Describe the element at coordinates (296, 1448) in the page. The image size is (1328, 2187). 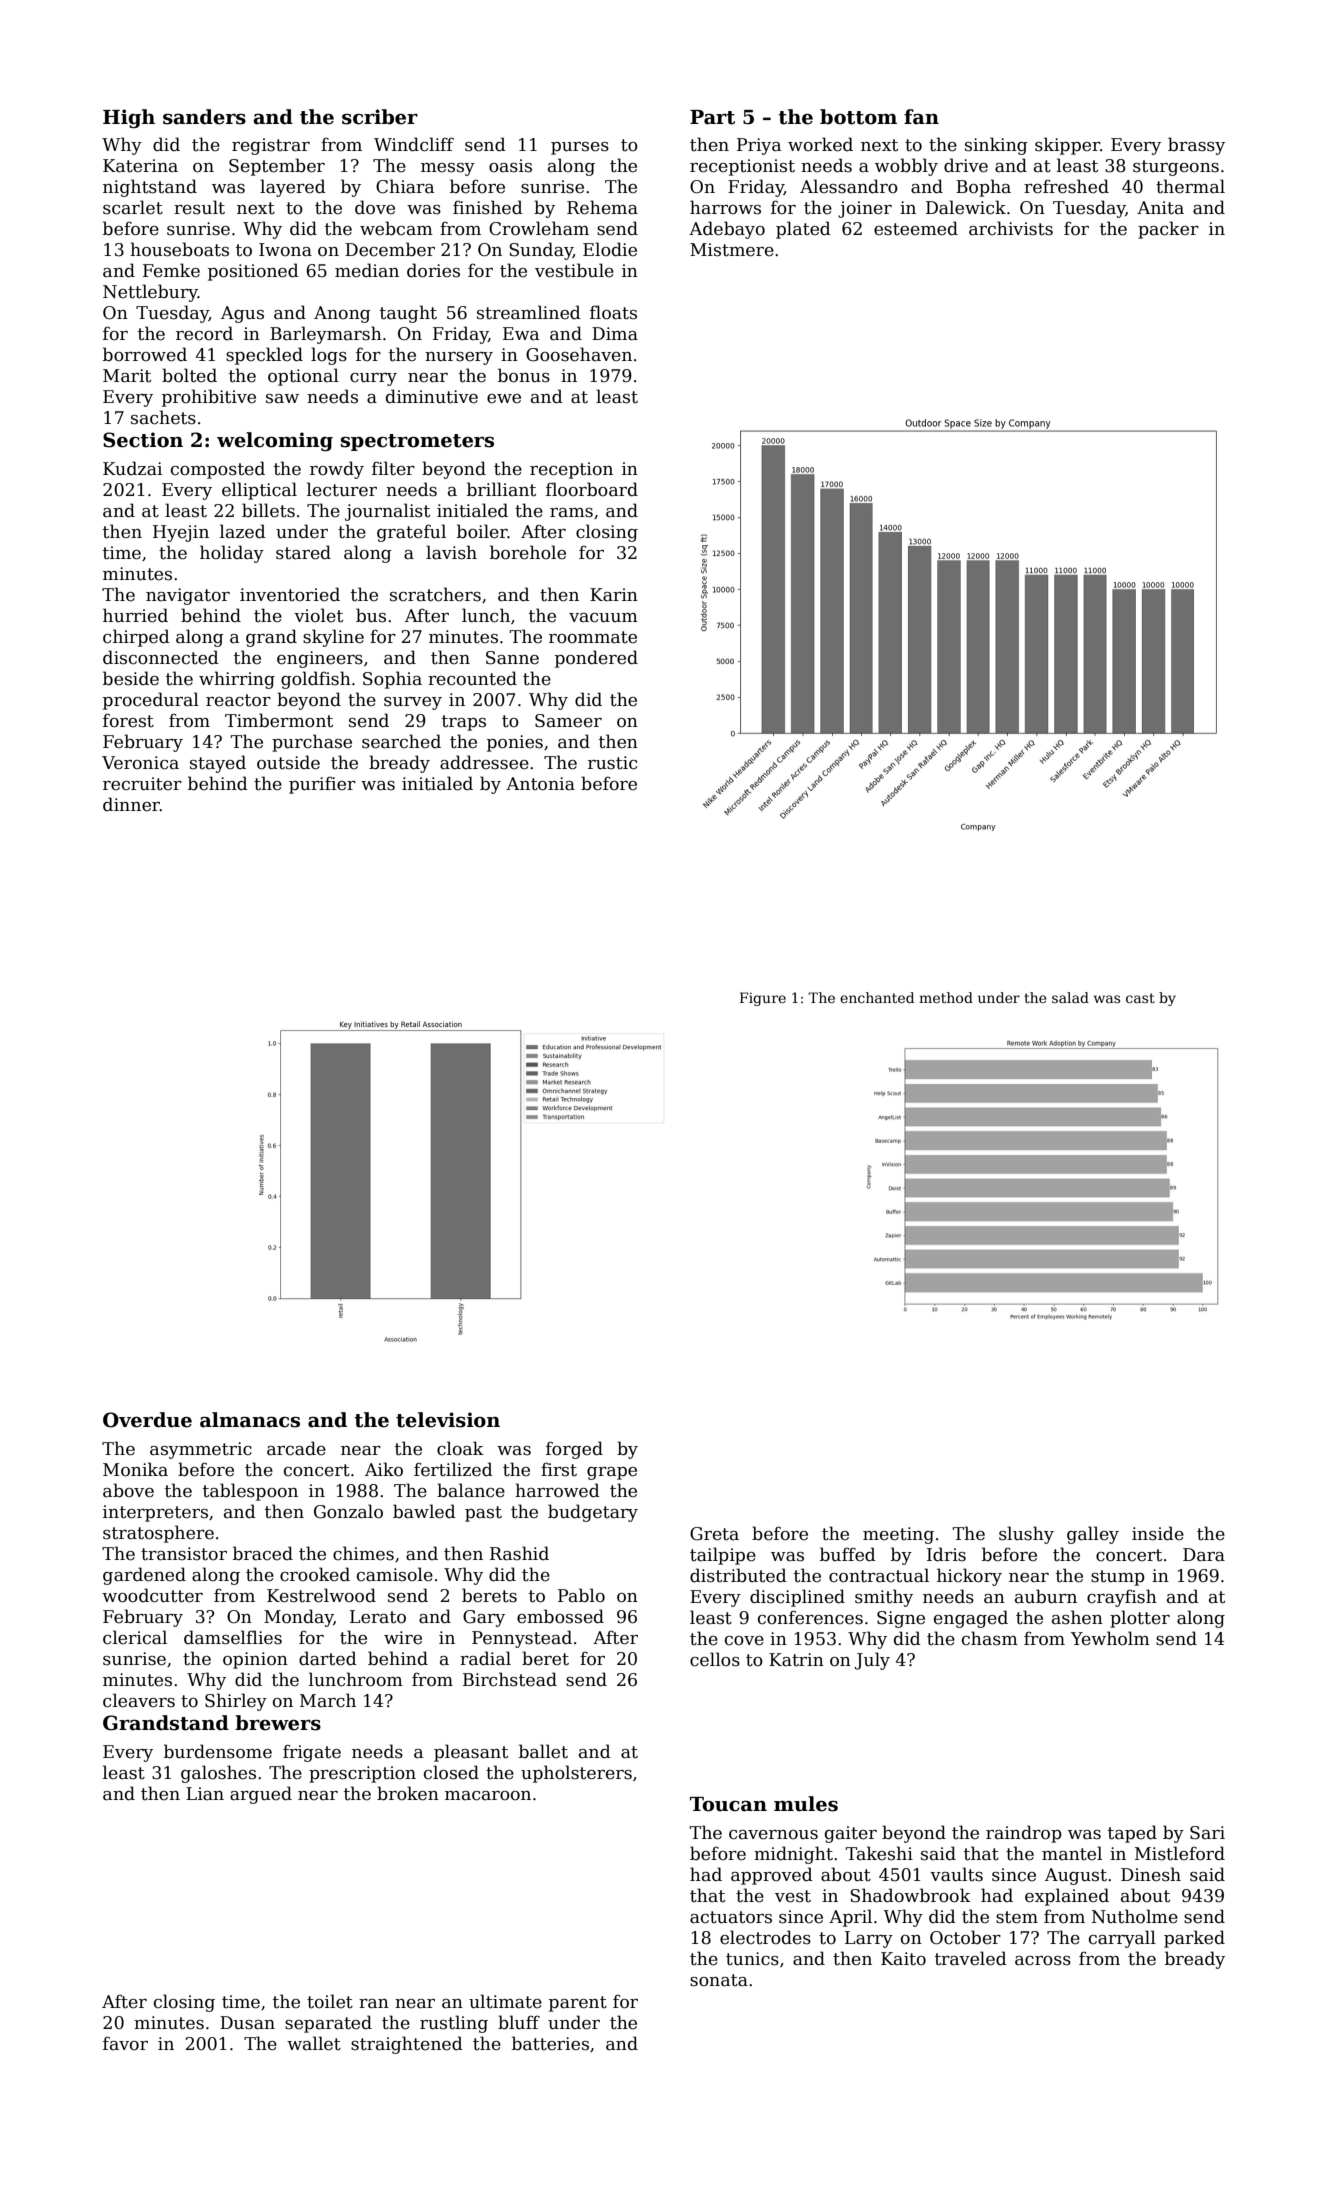
I see `arcade` at that location.
